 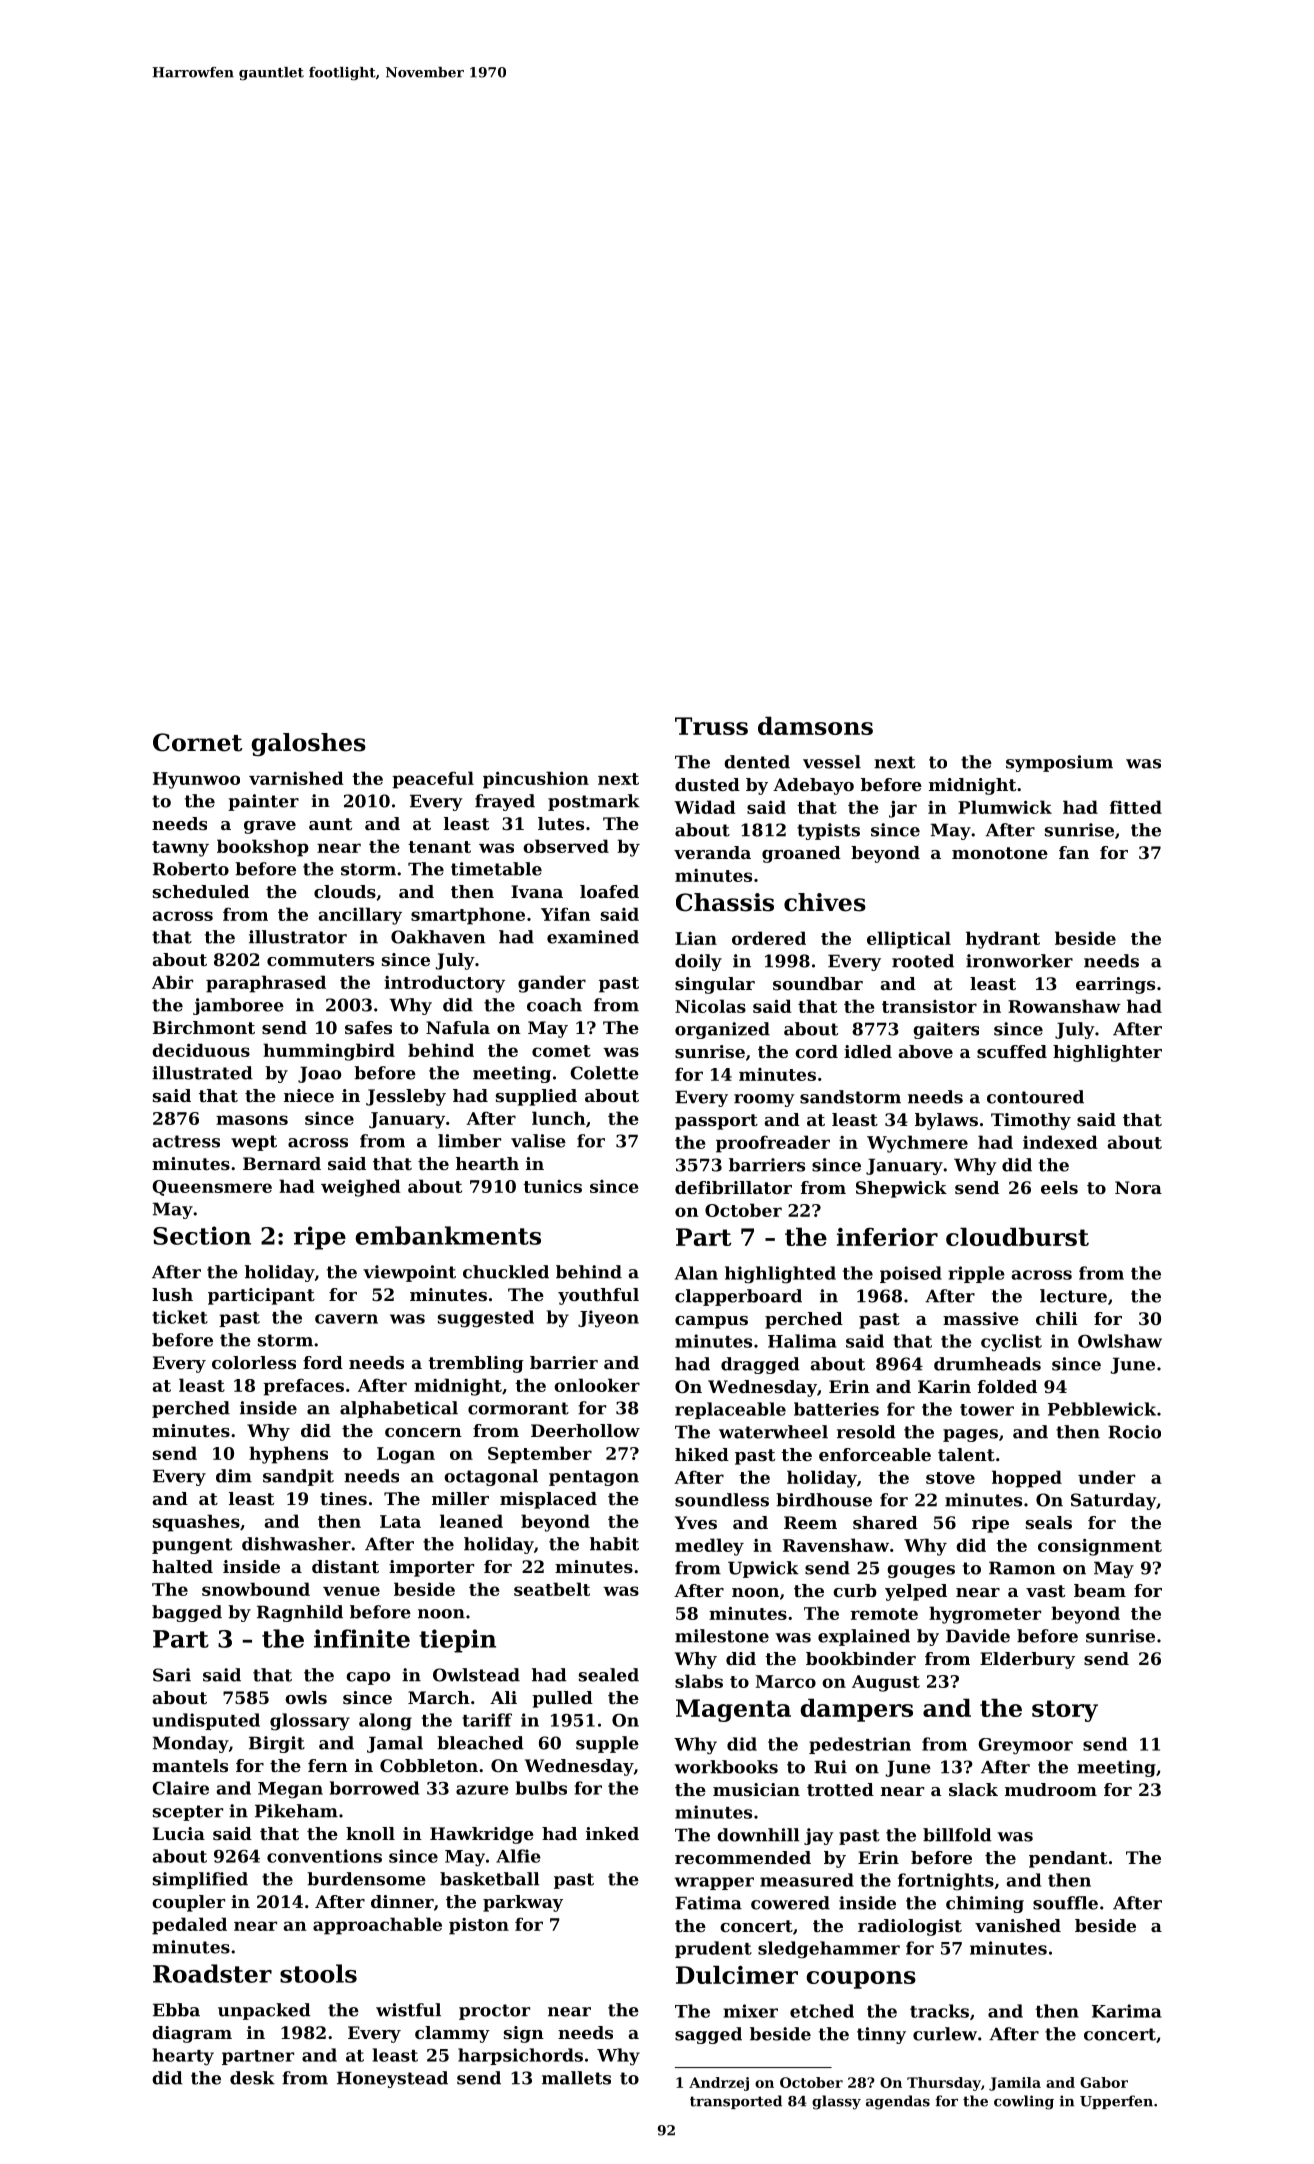 What do you see at coordinates (609, 891) in the screenshot?
I see `loafed` at bounding box center [609, 891].
